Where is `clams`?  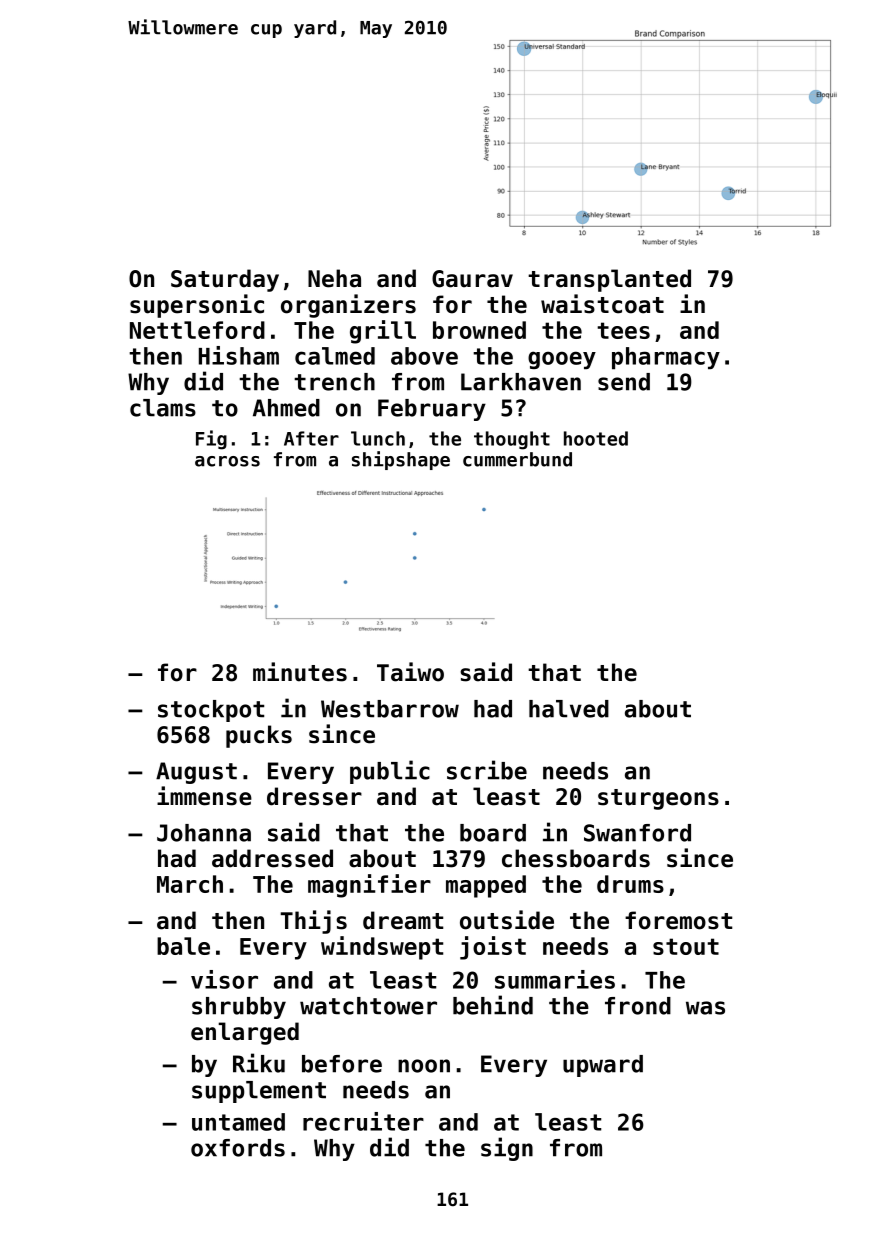
clams is located at coordinates (163, 408).
